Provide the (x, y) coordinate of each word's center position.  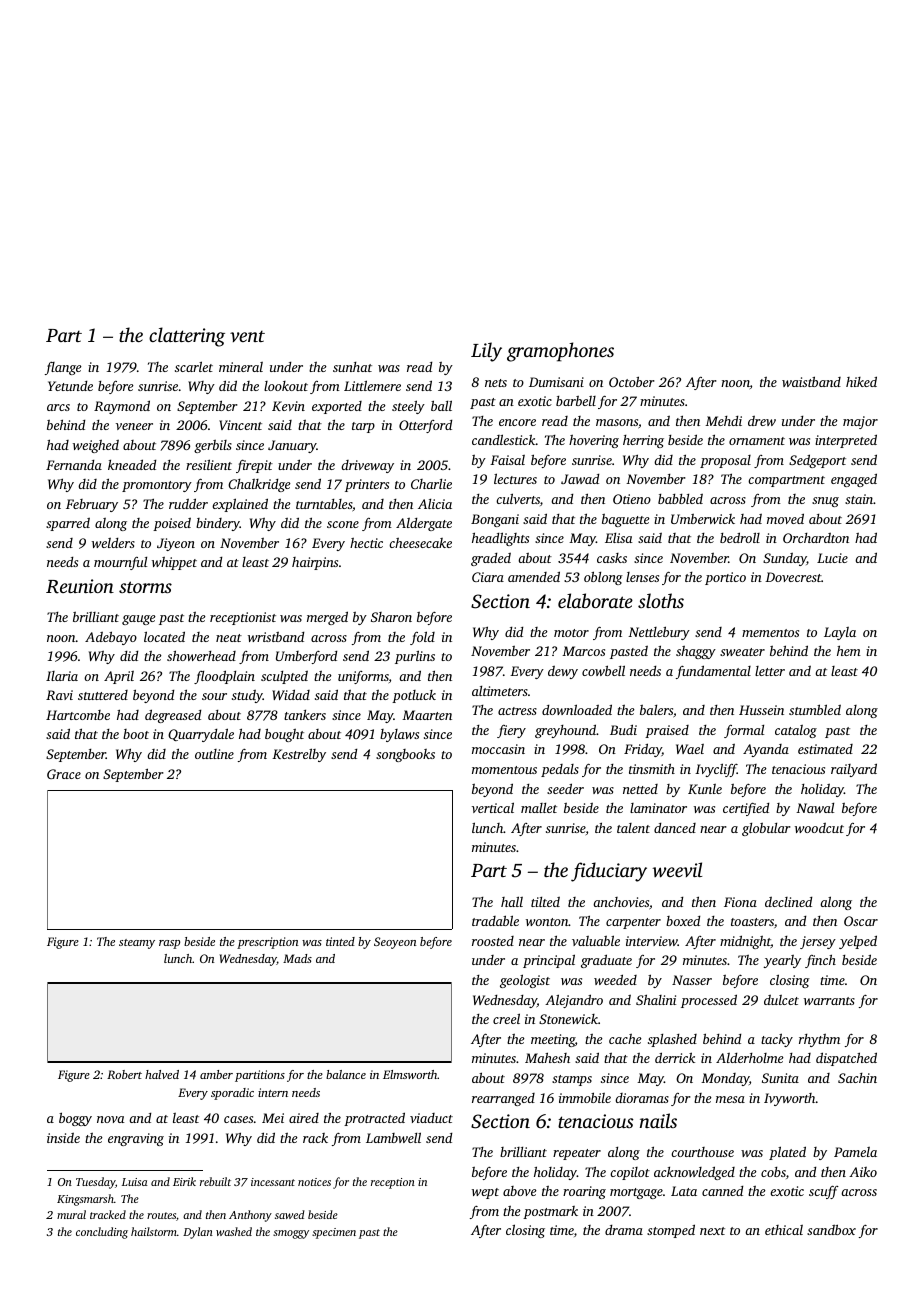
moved (785, 518)
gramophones (560, 352)
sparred (68, 524)
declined (788, 902)
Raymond (122, 407)
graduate (606, 961)
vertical (493, 807)
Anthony (250, 1216)
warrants (829, 1001)
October (632, 381)
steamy (137, 944)
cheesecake (420, 542)
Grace (64, 774)
